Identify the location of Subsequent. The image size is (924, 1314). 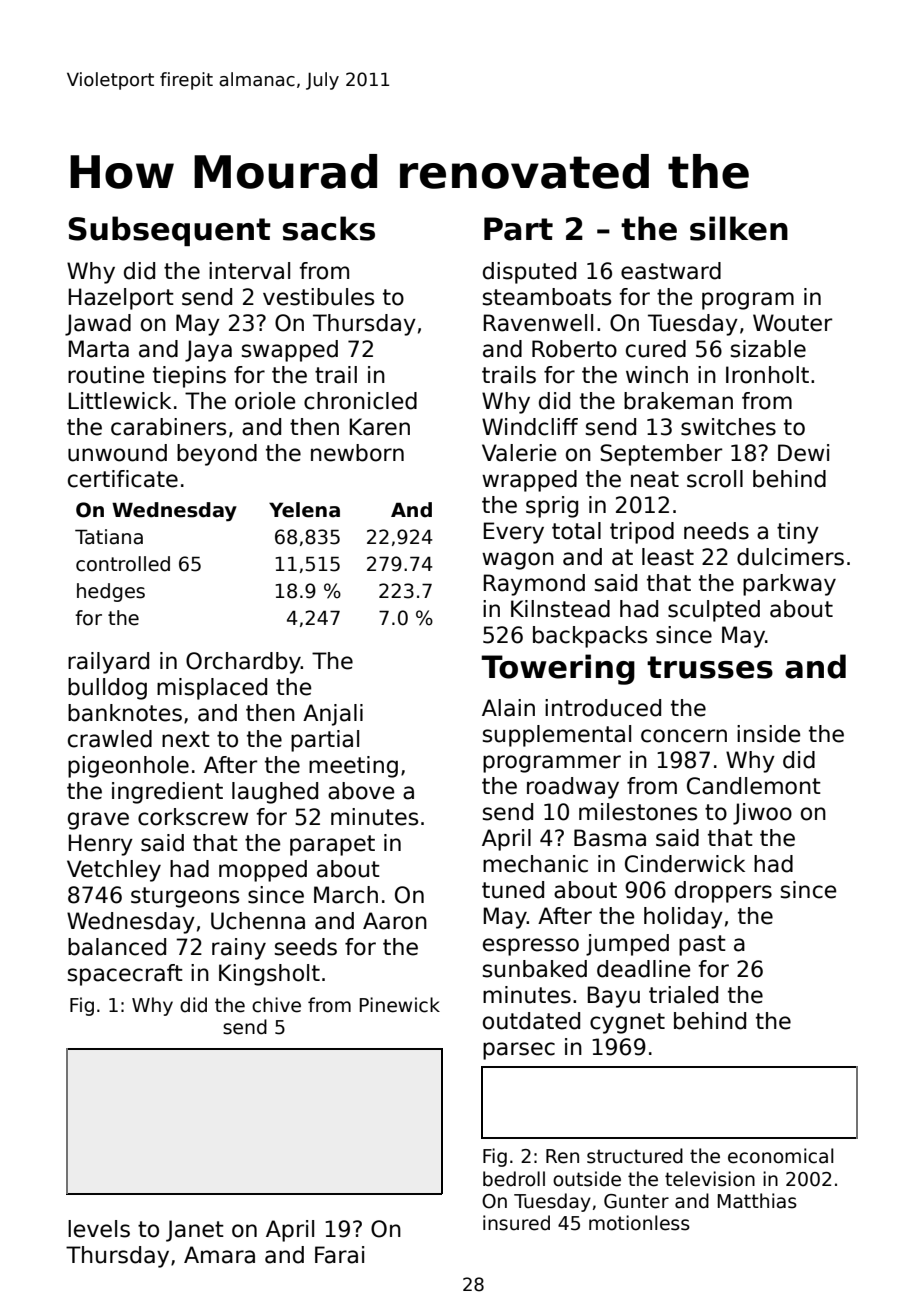
(170, 231).
